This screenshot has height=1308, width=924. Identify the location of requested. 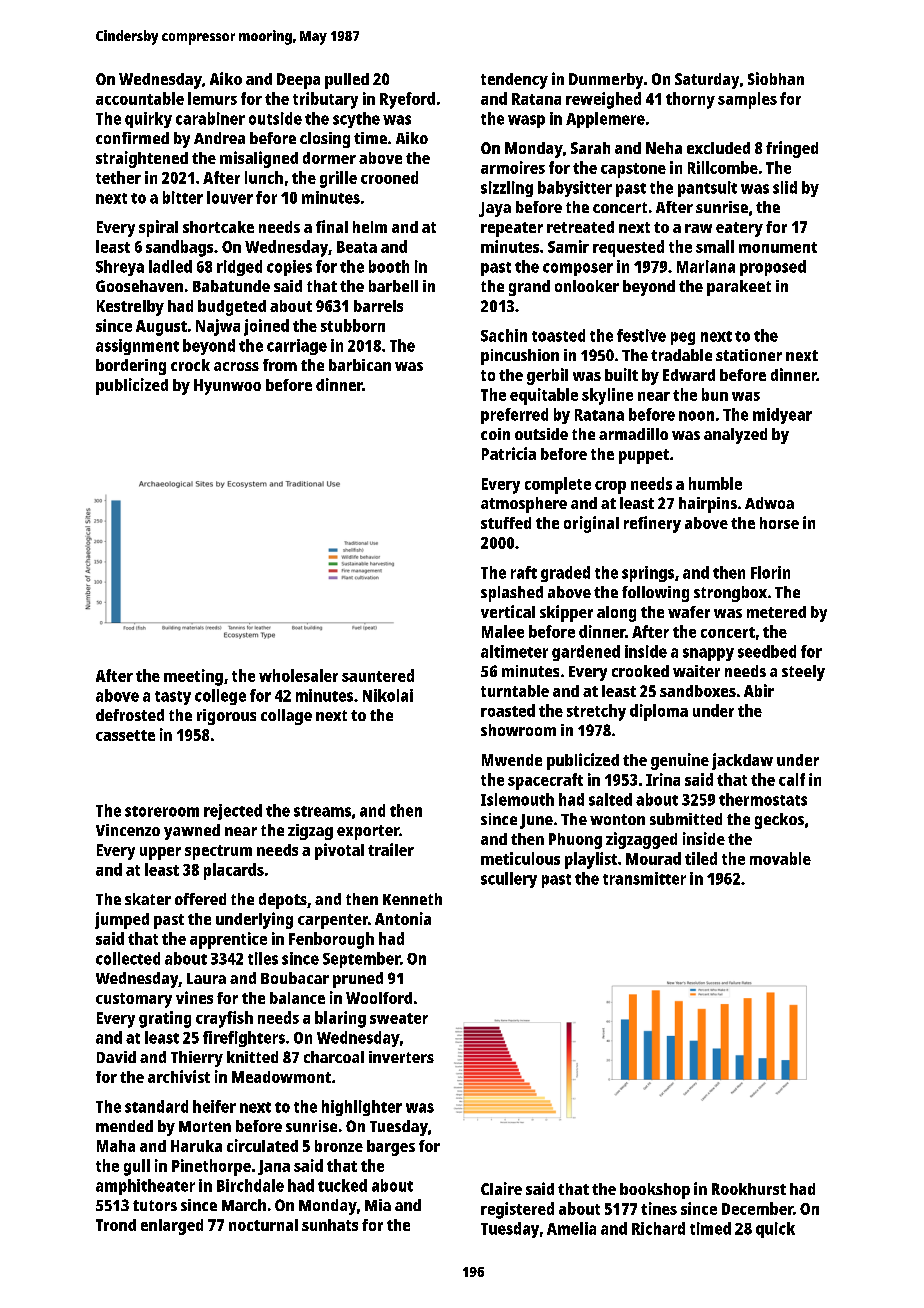
(628, 248).
